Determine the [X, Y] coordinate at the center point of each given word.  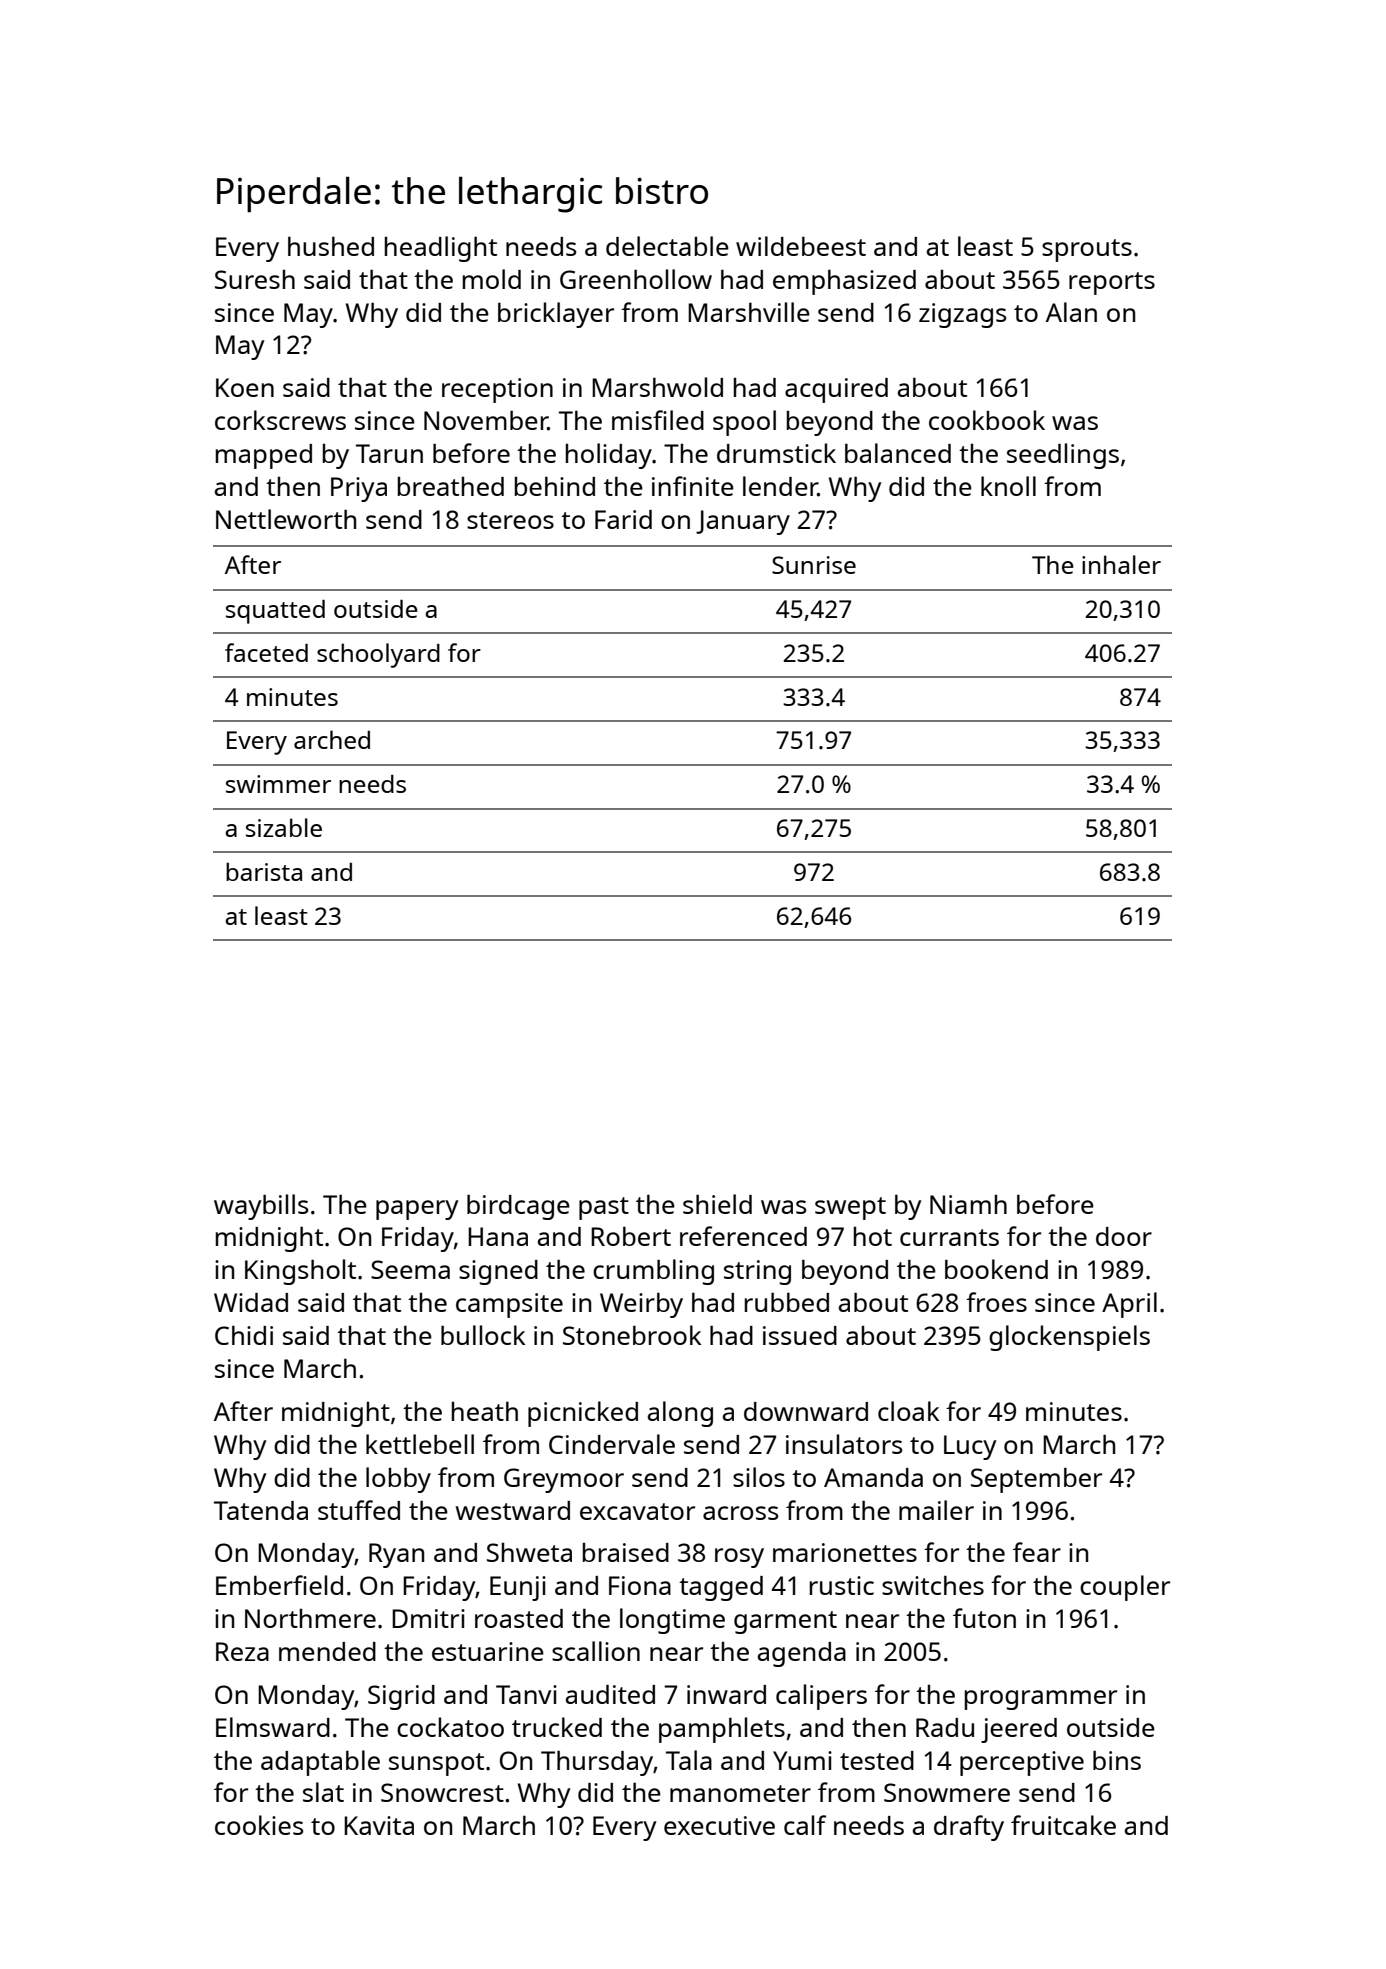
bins [1117, 1760]
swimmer [278, 784]
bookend [996, 1269]
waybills [261, 1207]
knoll [1008, 486]
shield [717, 1204]
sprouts [1087, 250]
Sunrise [814, 565]
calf [805, 1825]
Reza [242, 1651]
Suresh [255, 279]
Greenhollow [636, 279]
